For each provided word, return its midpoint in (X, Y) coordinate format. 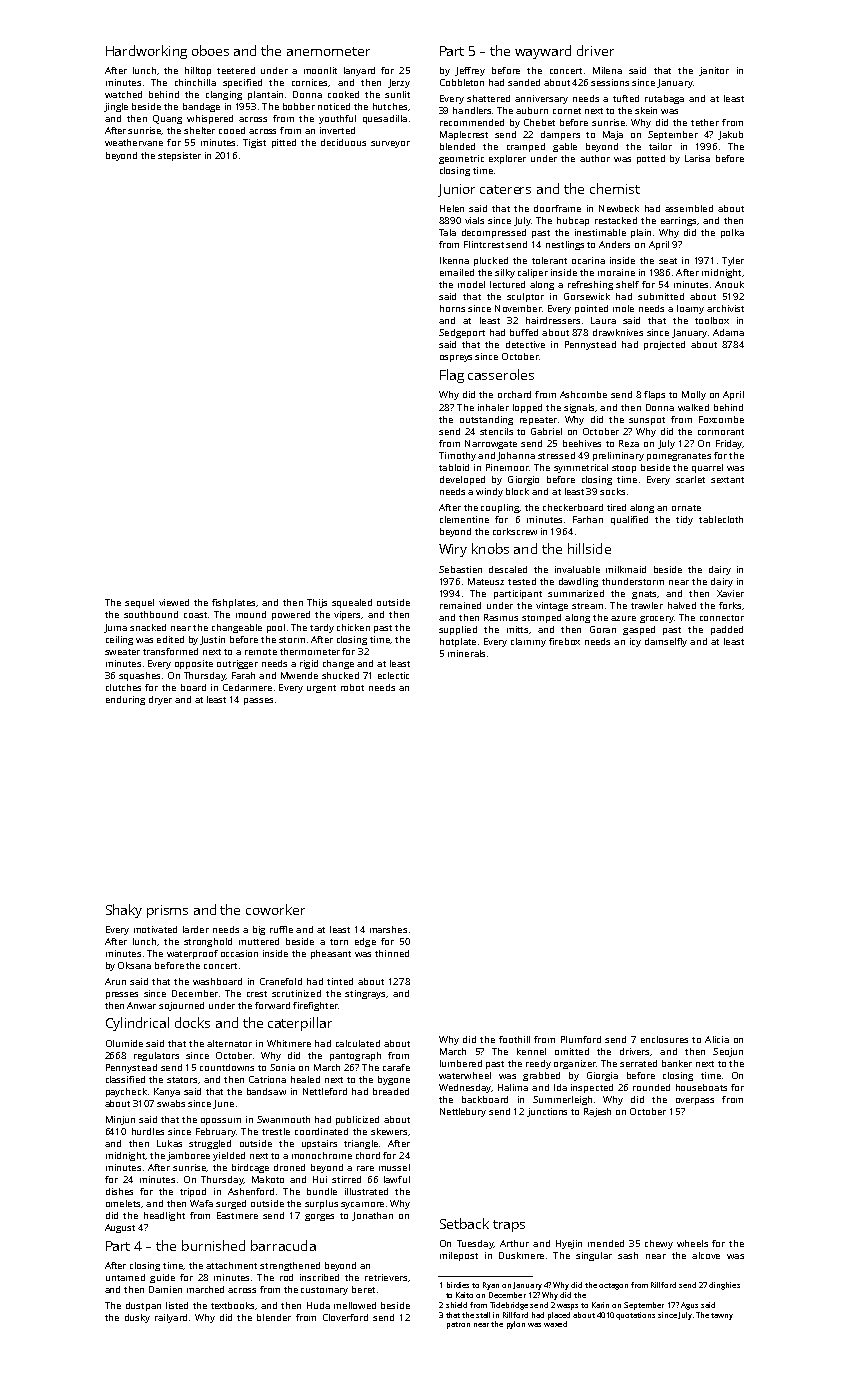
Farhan (588, 519)
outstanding (486, 420)
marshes (388, 929)
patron (458, 1325)
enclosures (664, 1039)
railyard (171, 1318)
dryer (160, 700)
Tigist (254, 143)
